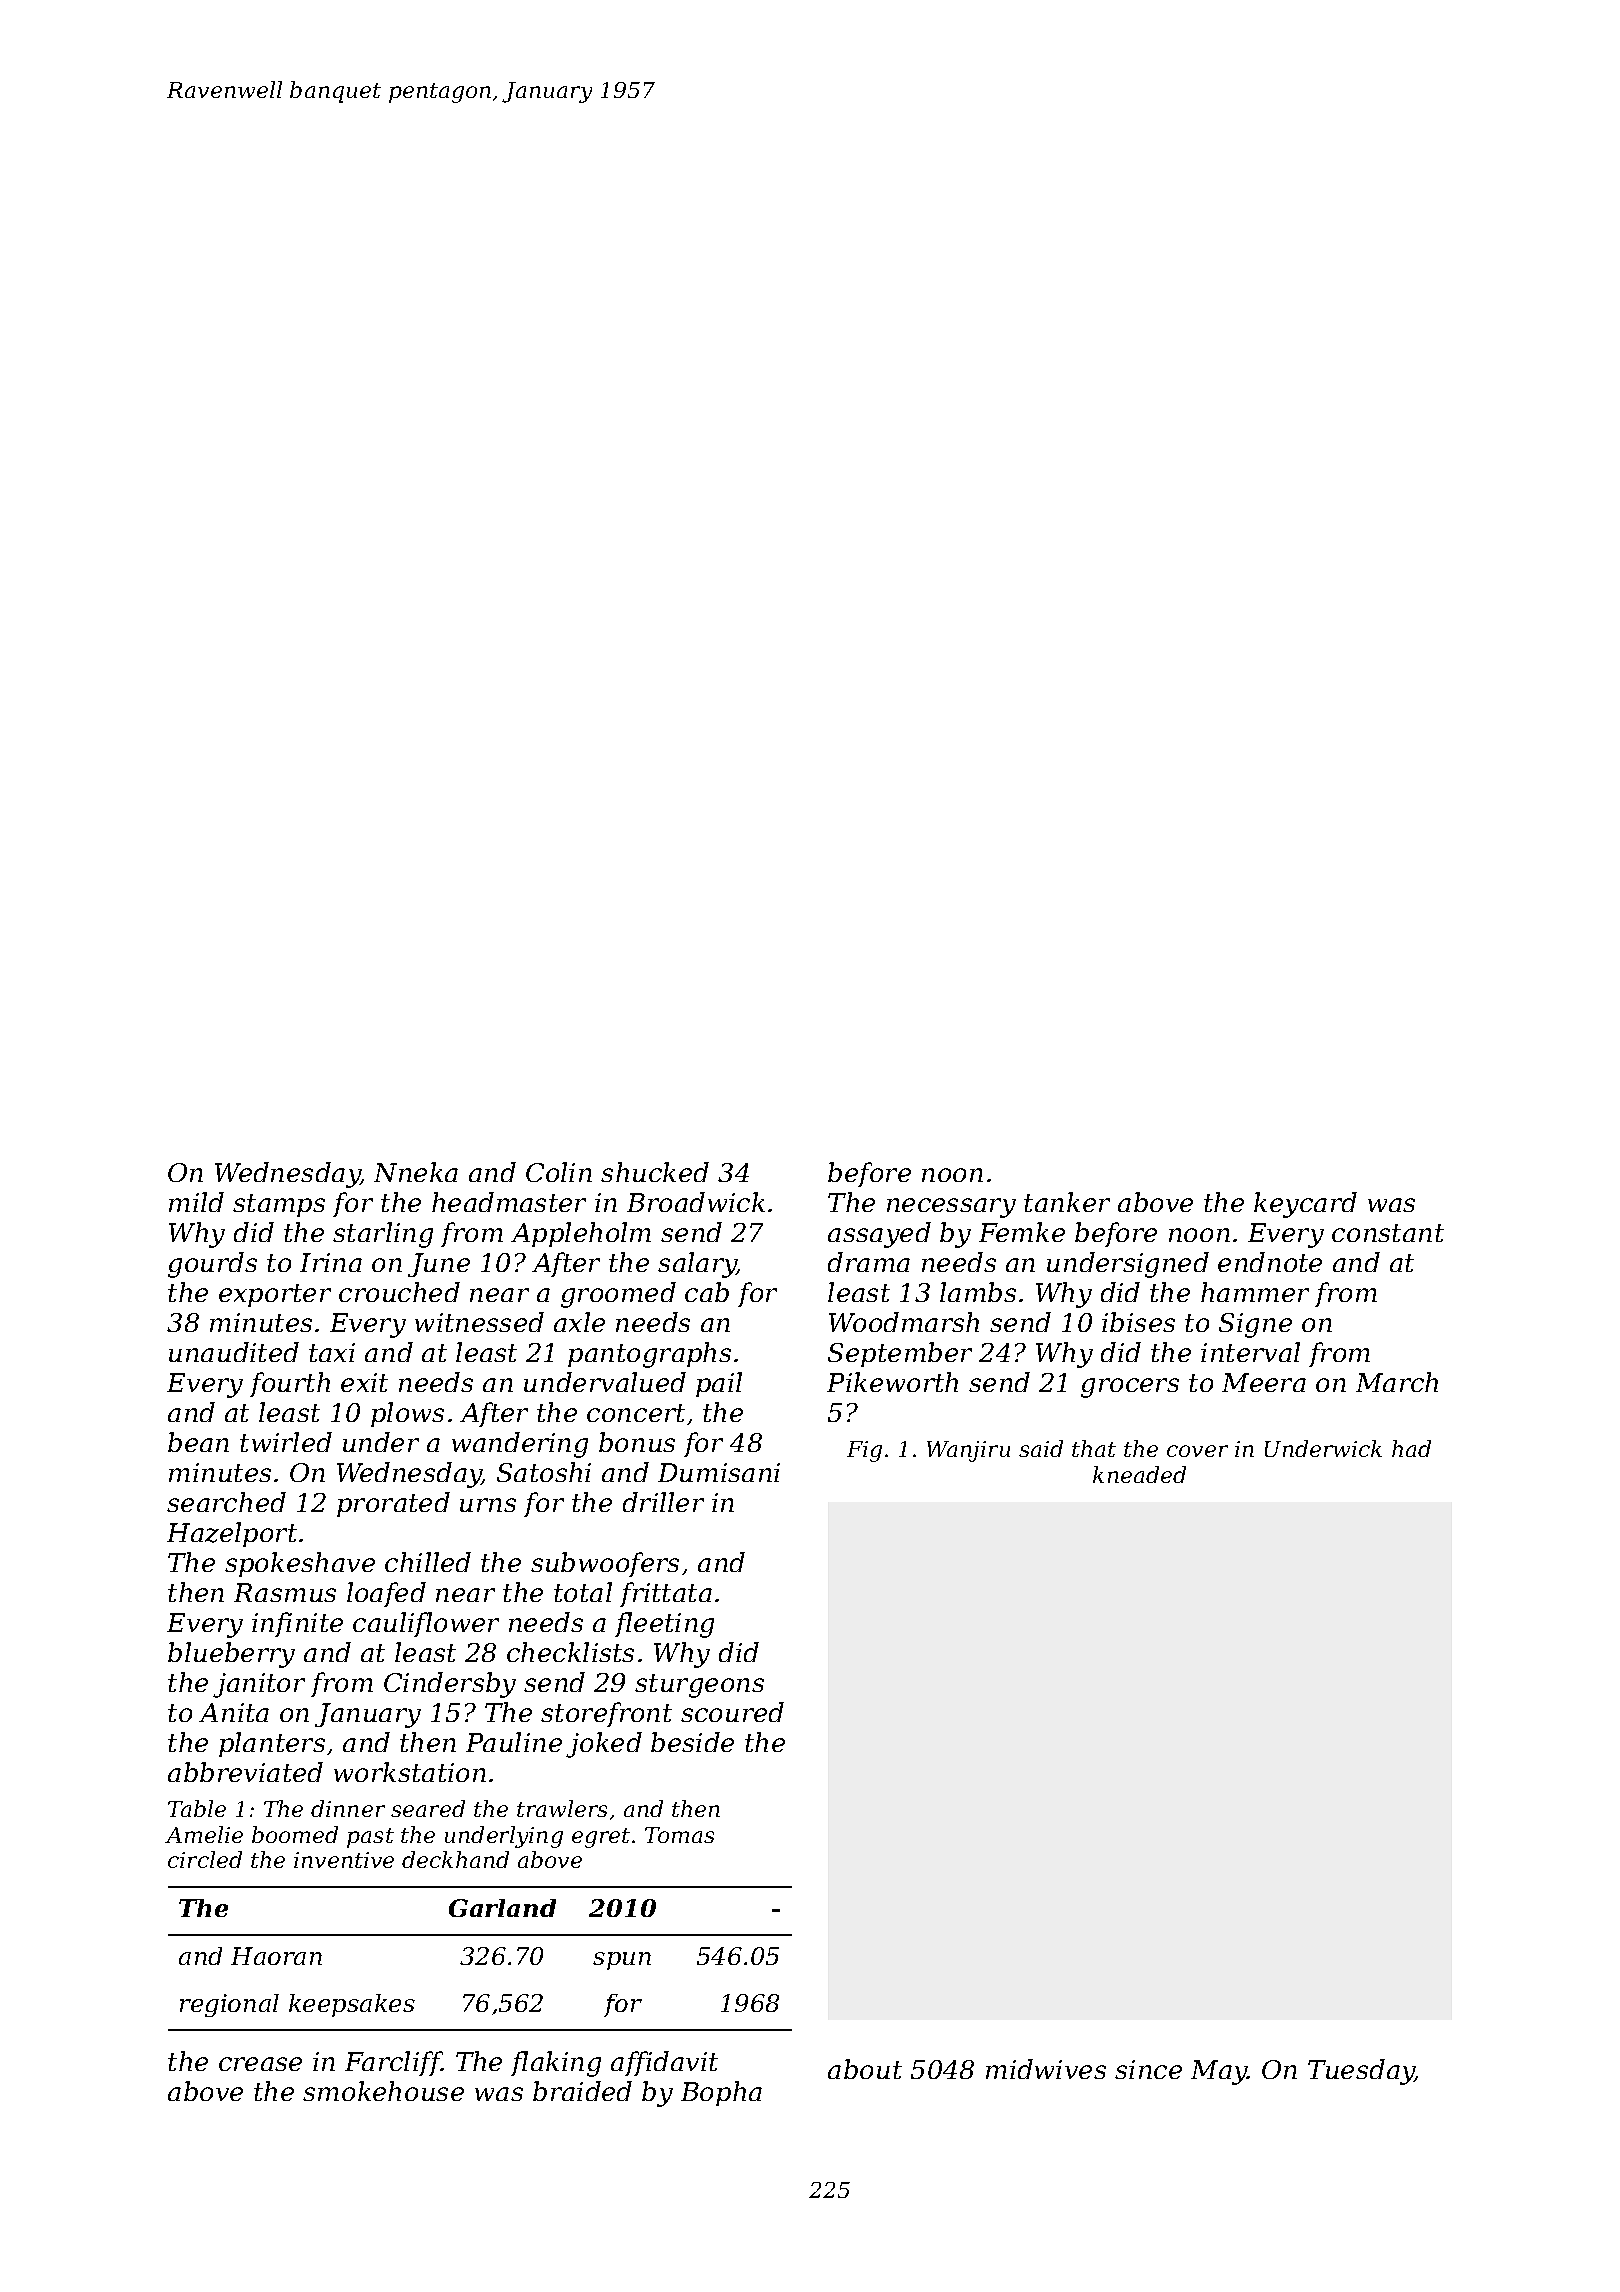  I want to click on Cindersby, so click(450, 1685).
